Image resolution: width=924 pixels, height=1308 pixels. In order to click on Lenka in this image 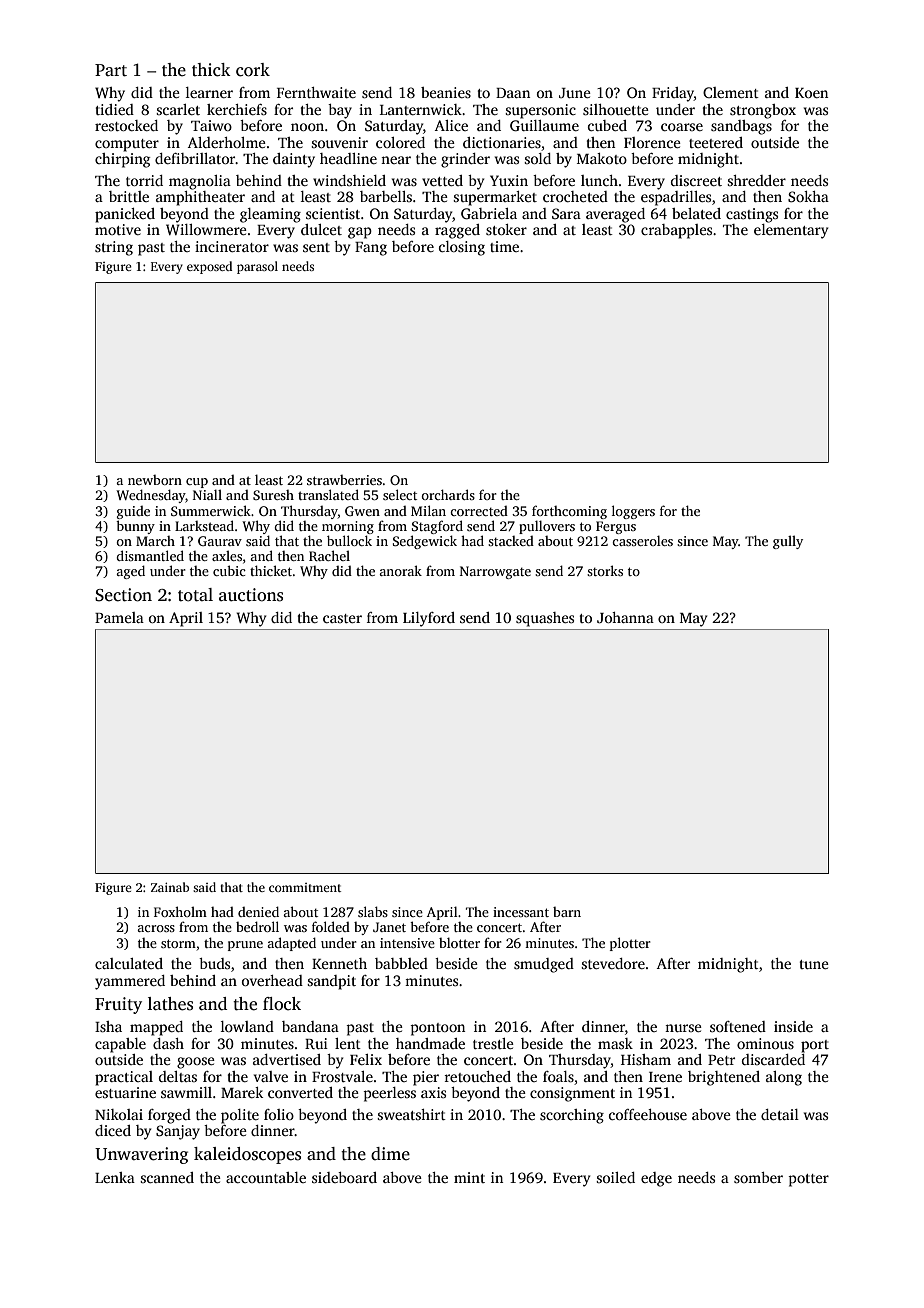, I will do `click(115, 1177)`.
